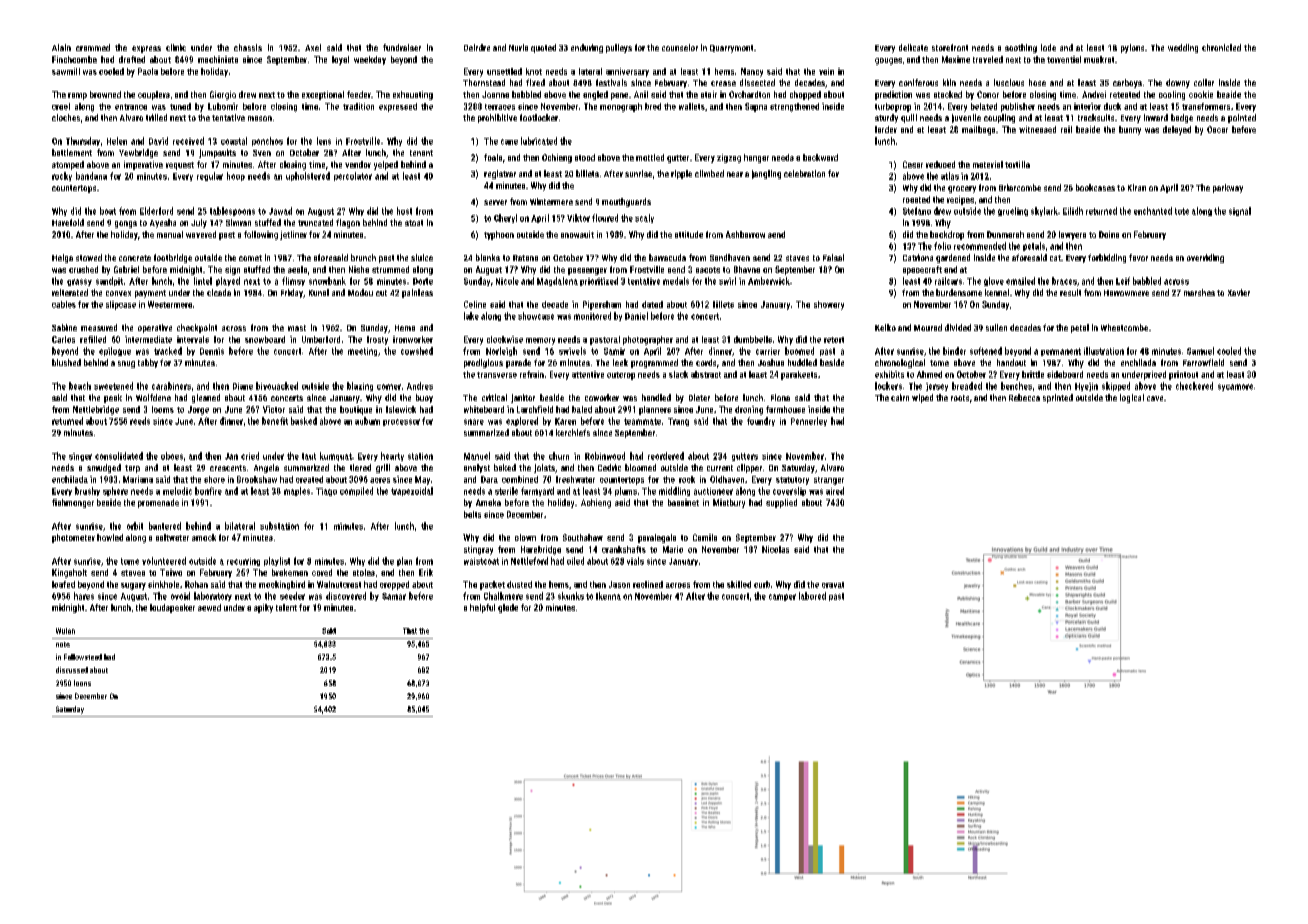  Describe the element at coordinates (812, 596) in the page. I see `labored` at that location.
